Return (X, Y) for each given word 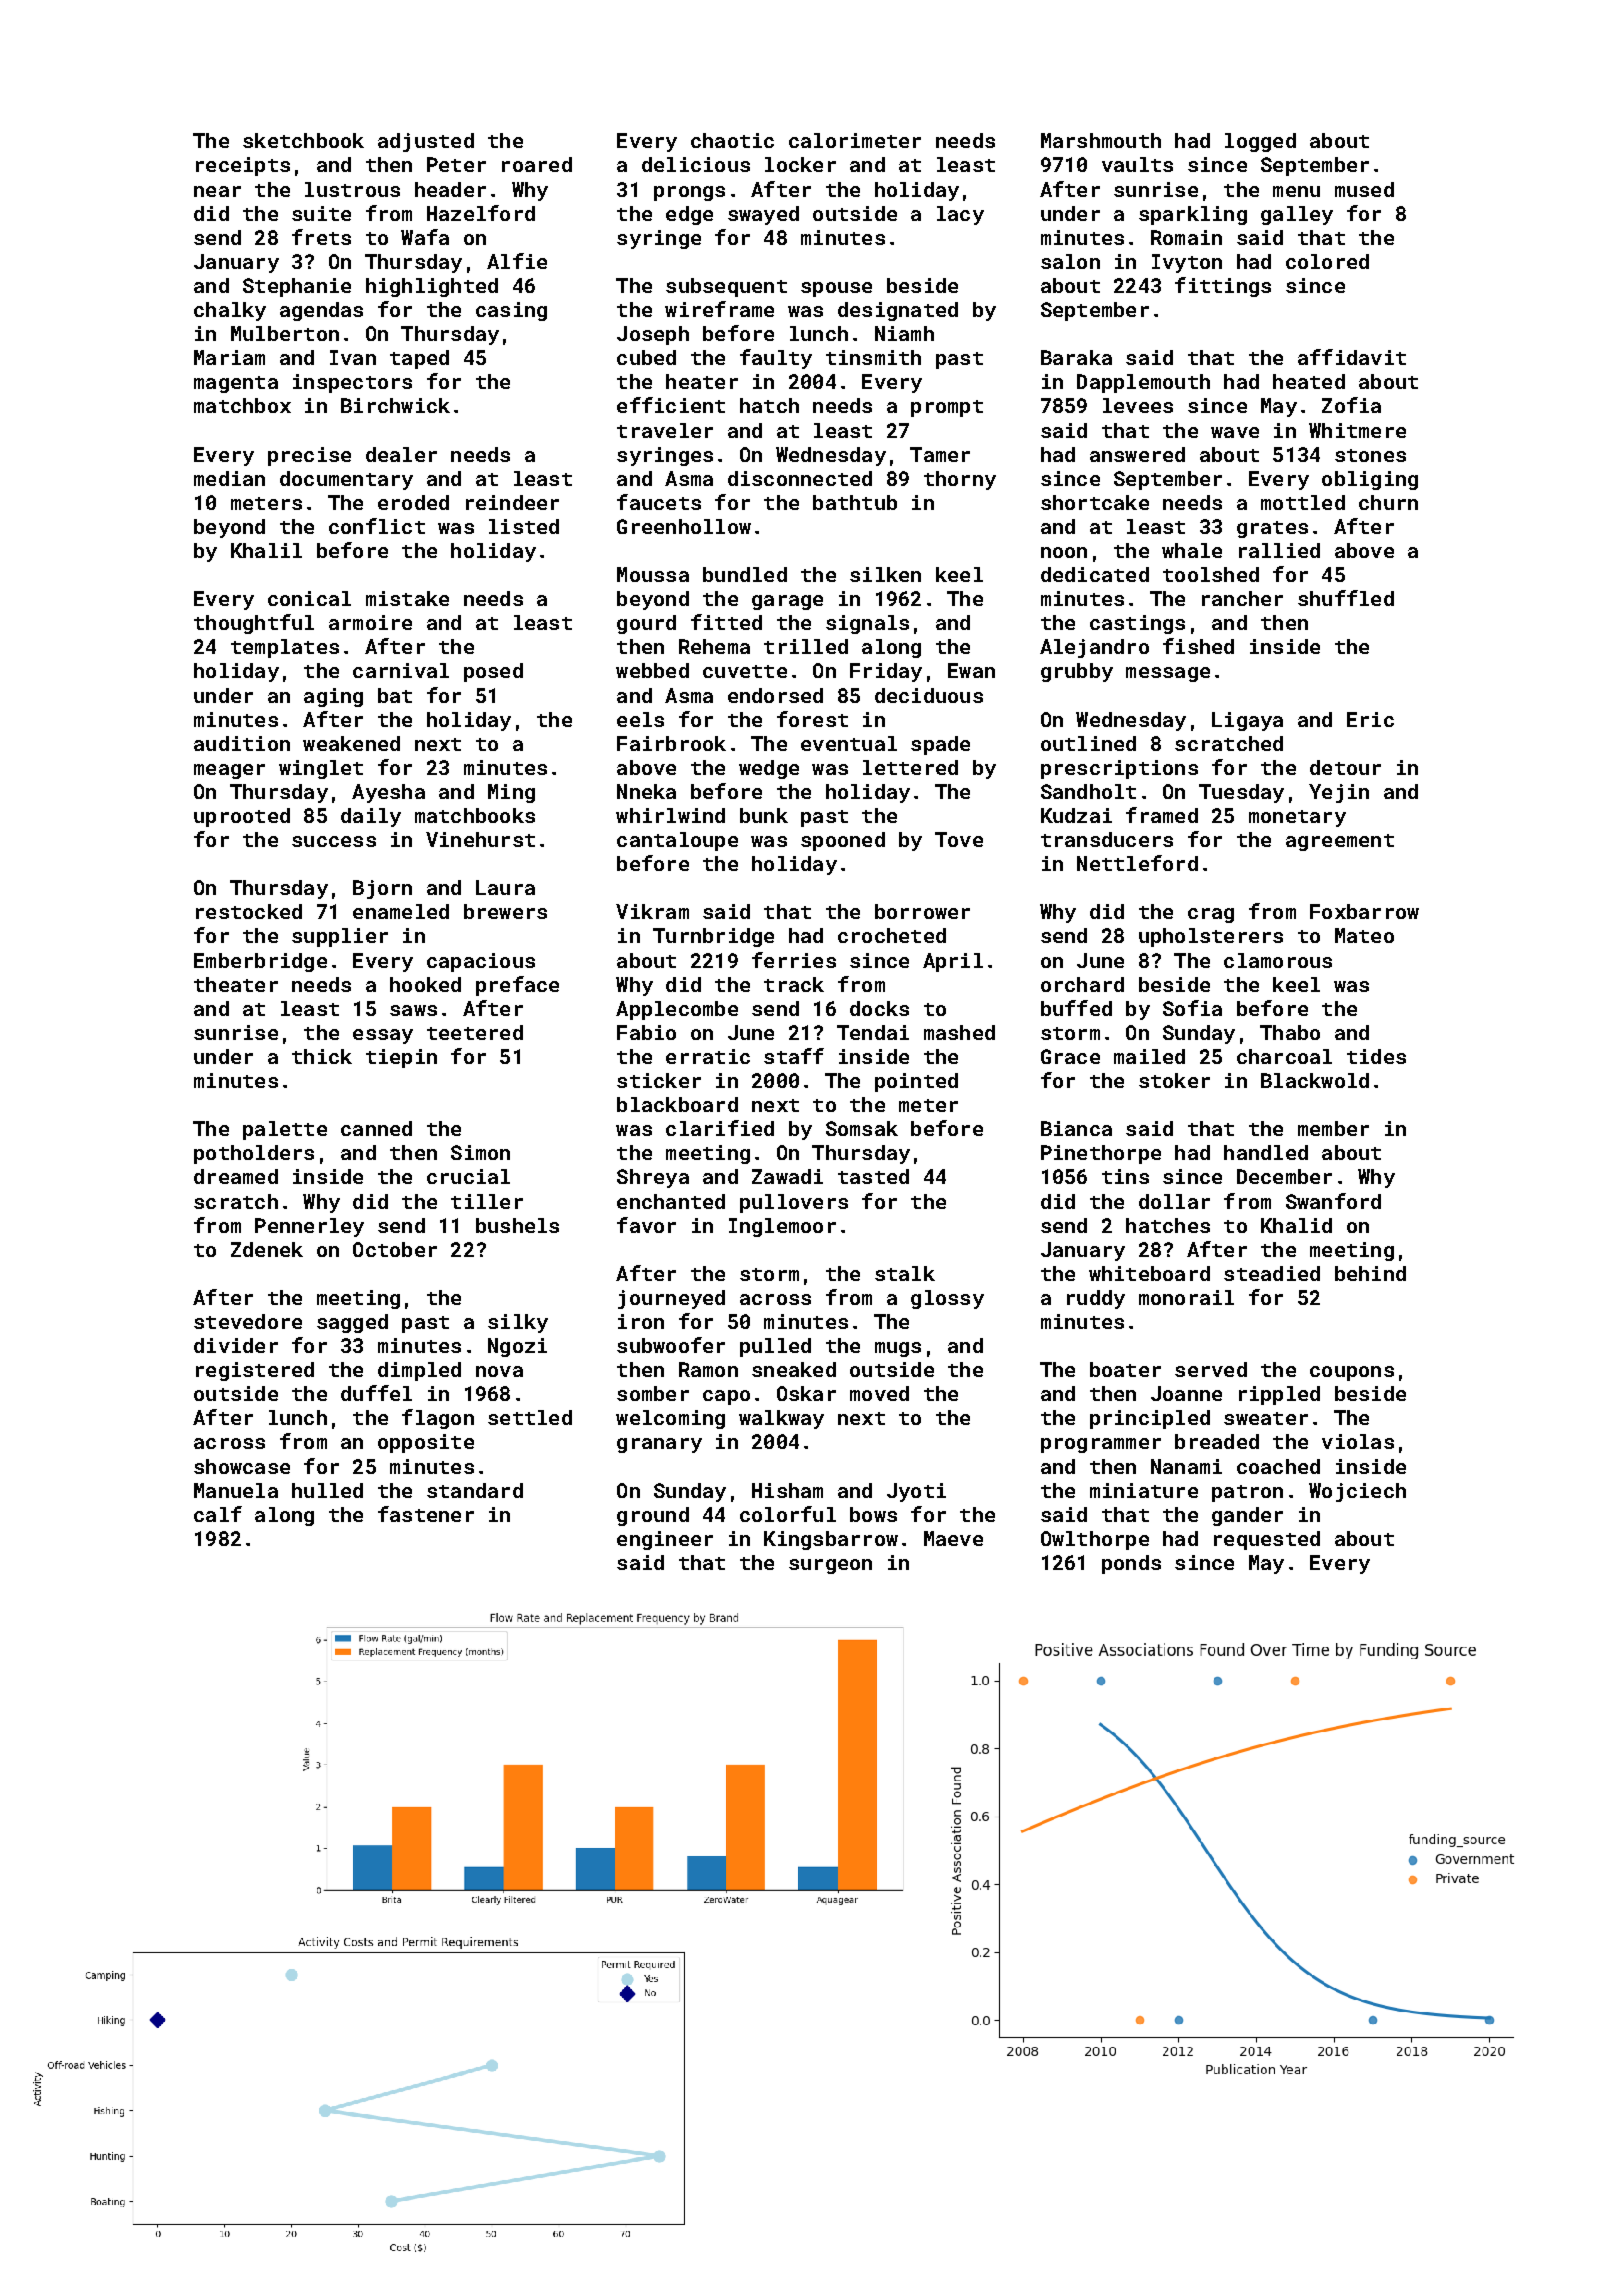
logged (1260, 142)
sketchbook (303, 140)
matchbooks (475, 815)
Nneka (646, 791)
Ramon (708, 1369)
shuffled (1346, 598)
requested (1267, 1540)
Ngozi (517, 1347)
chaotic (732, 140)
